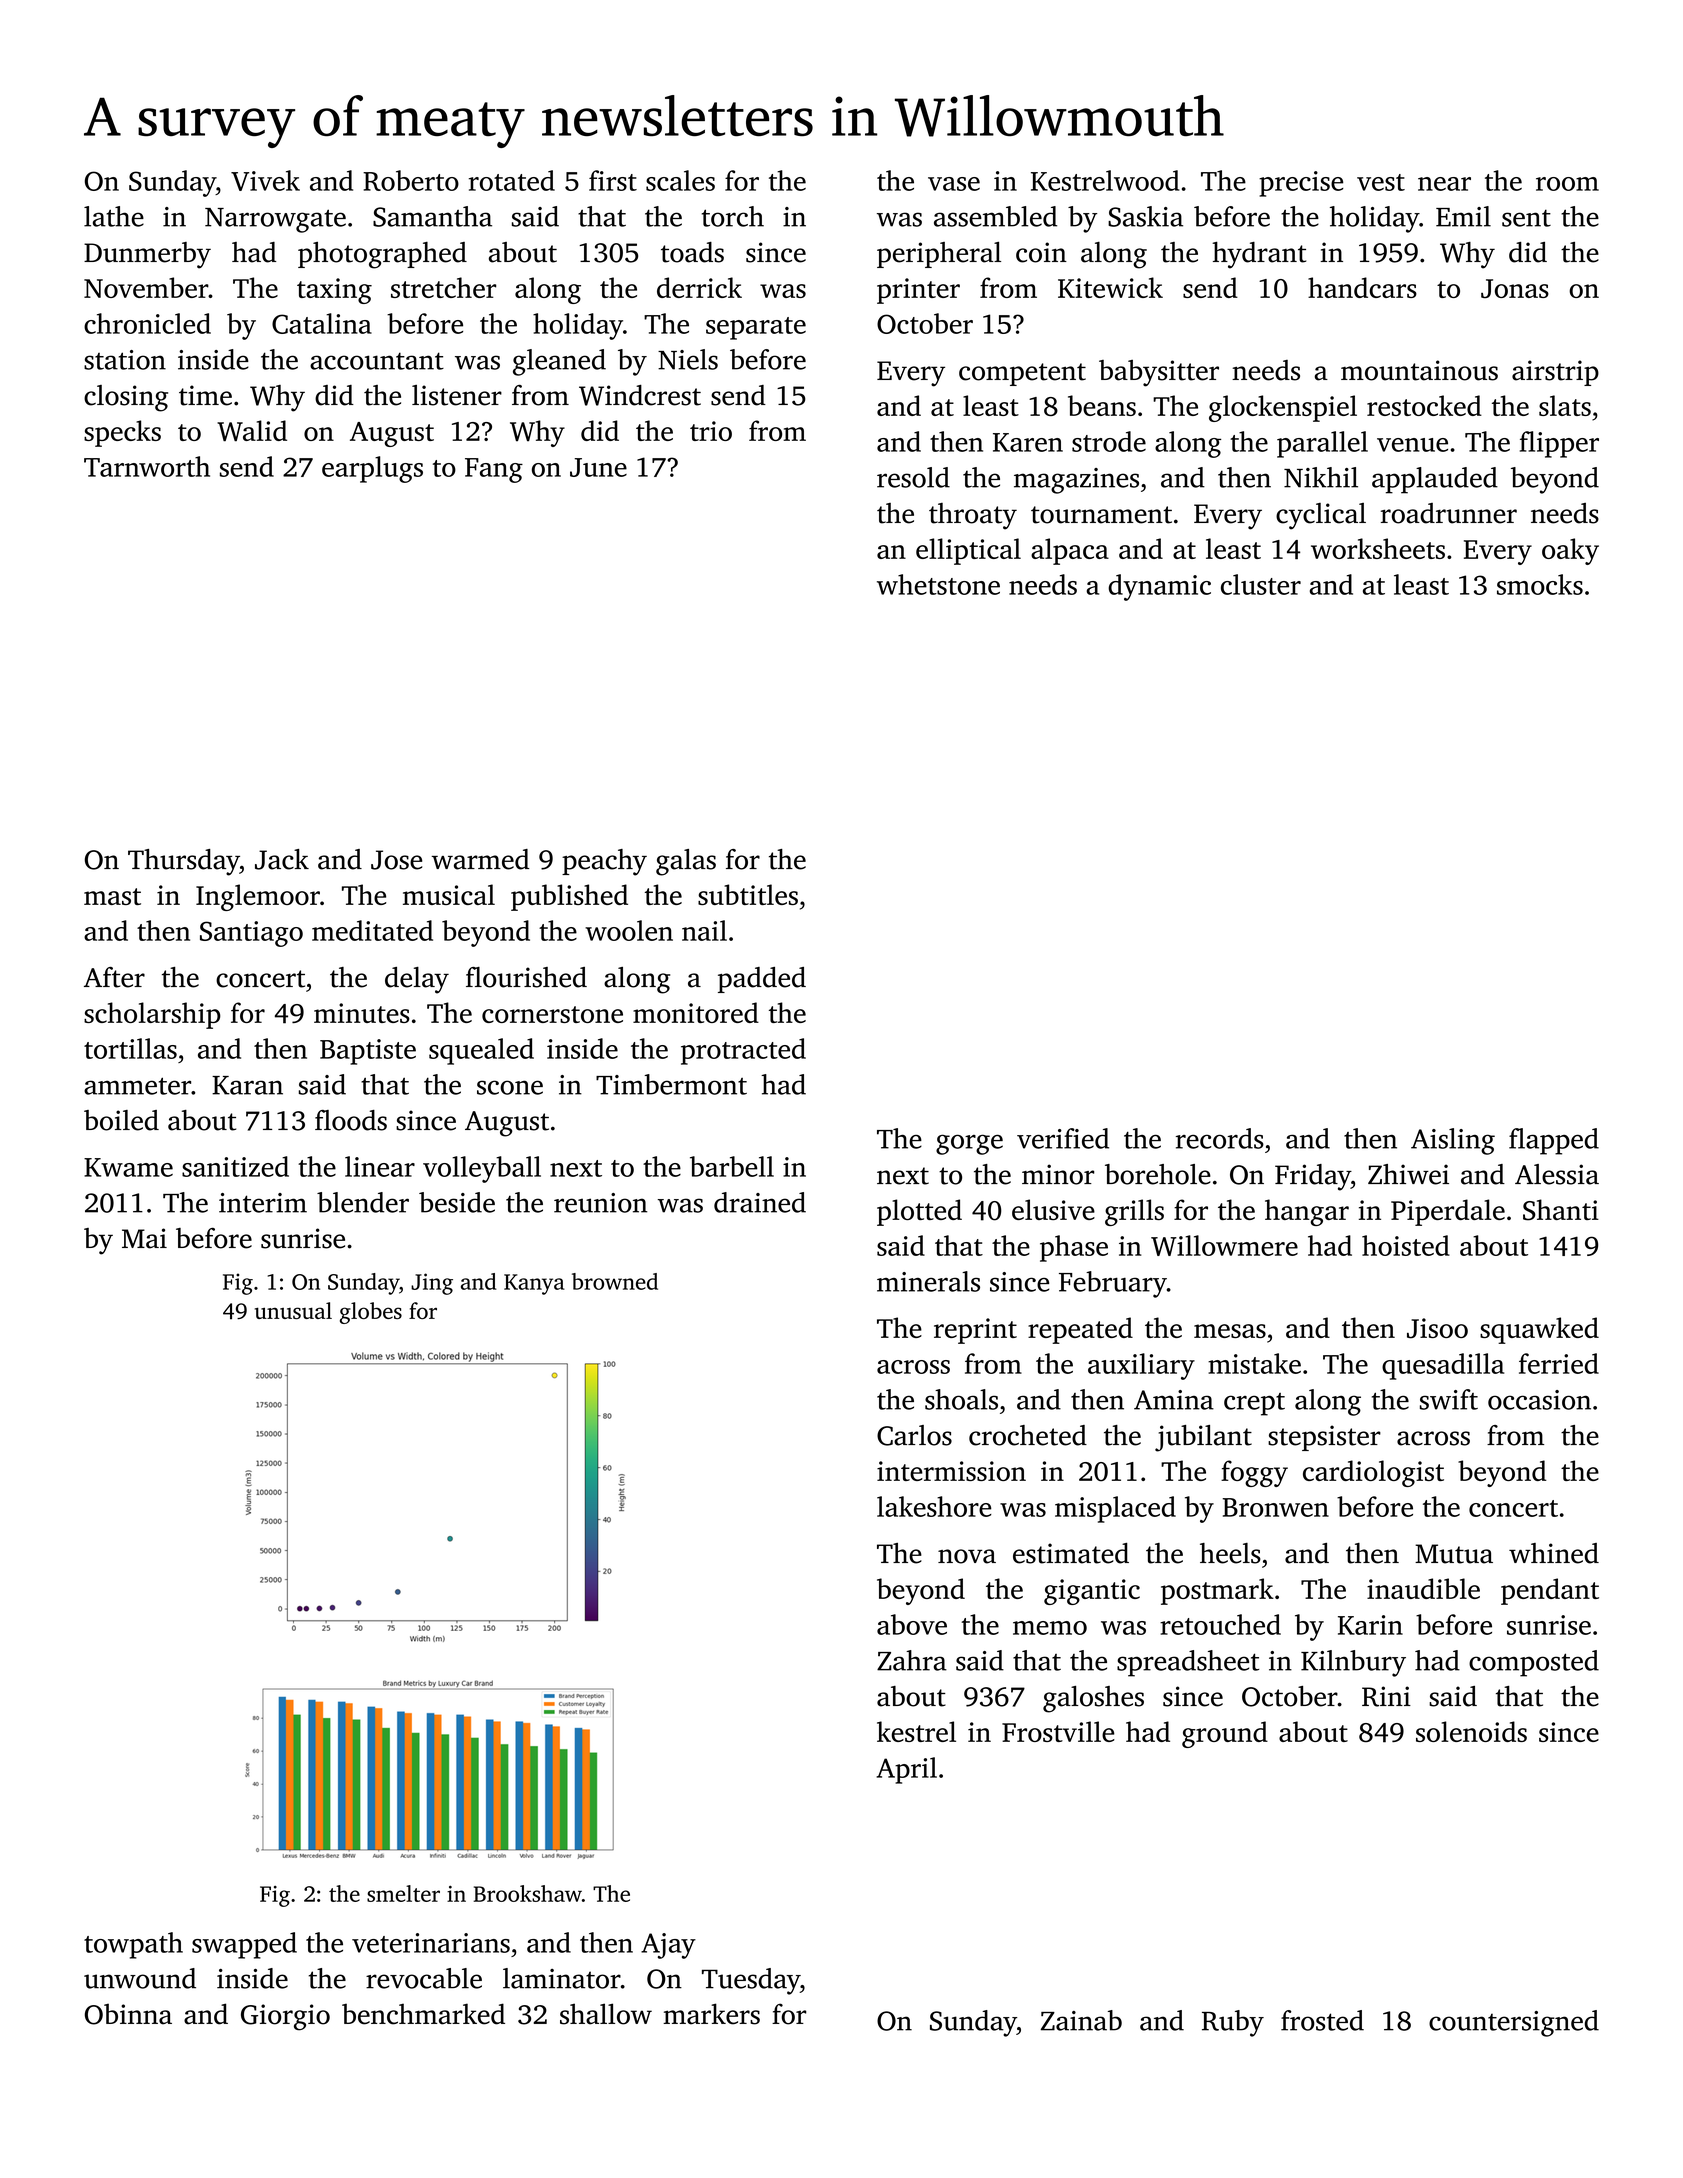 The image size is (1683, 2178). What do you see at coordinates (133, 1945) in the screenshot?
I see `towpath` at bounding box center [133, 1945].
